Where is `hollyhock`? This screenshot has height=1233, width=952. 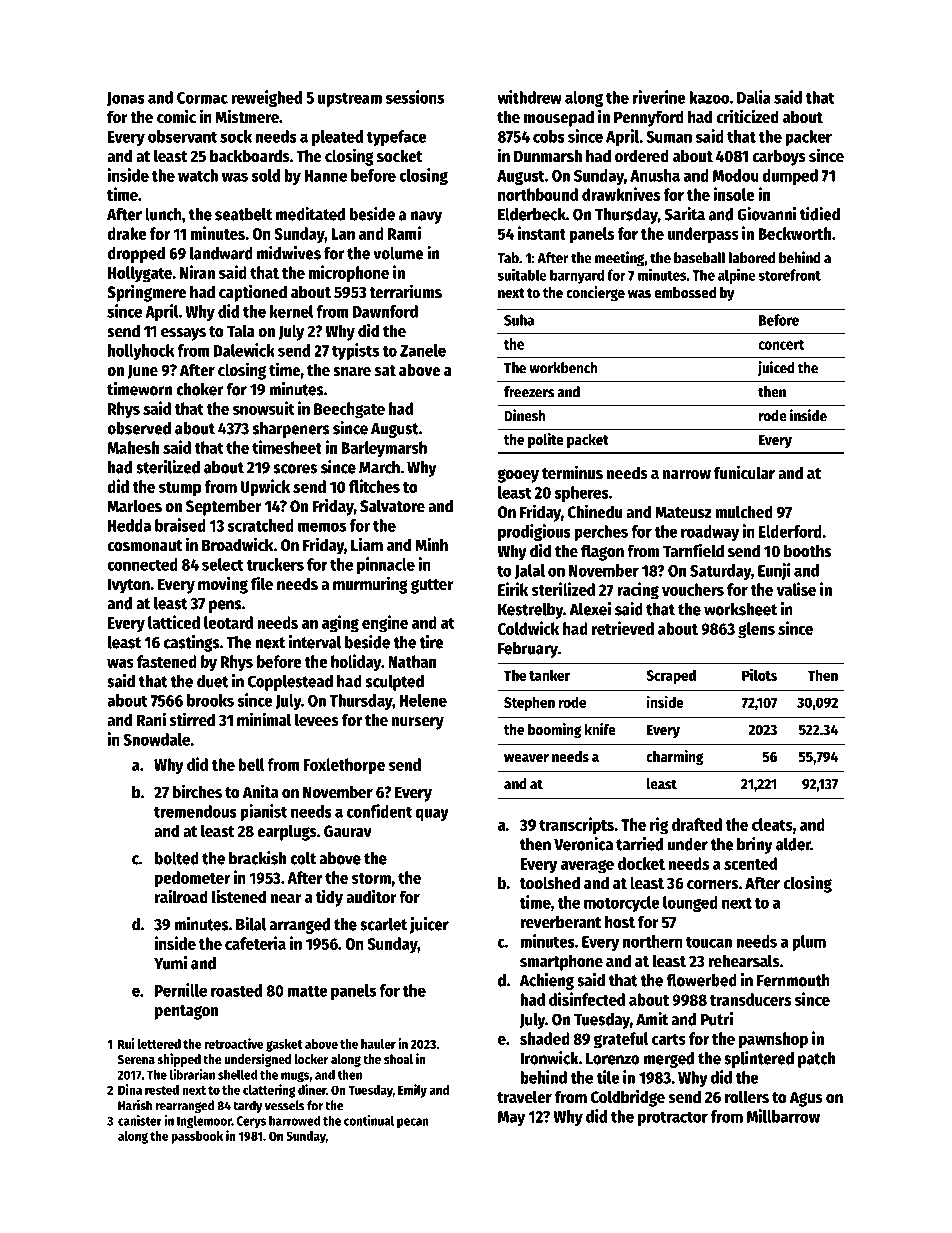 hollyhock is located at coordinates (141, 352).
